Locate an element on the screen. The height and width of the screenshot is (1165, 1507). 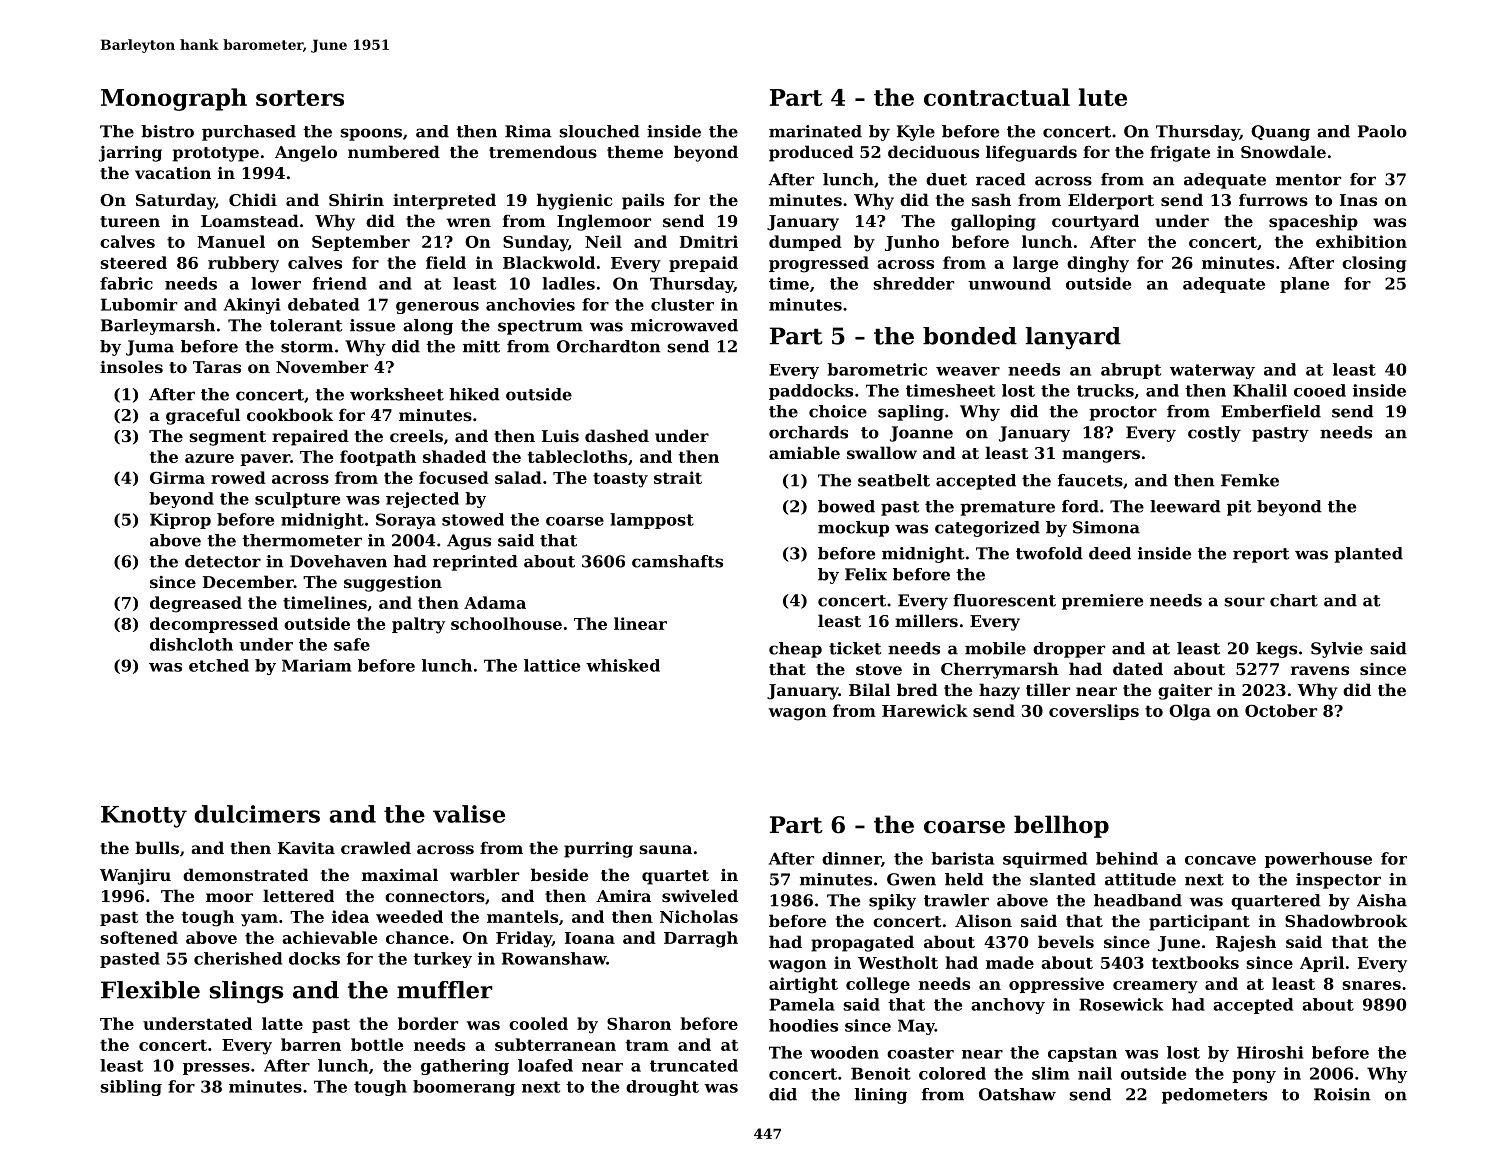
pedometers is located at coordinates (1214, 1096).
